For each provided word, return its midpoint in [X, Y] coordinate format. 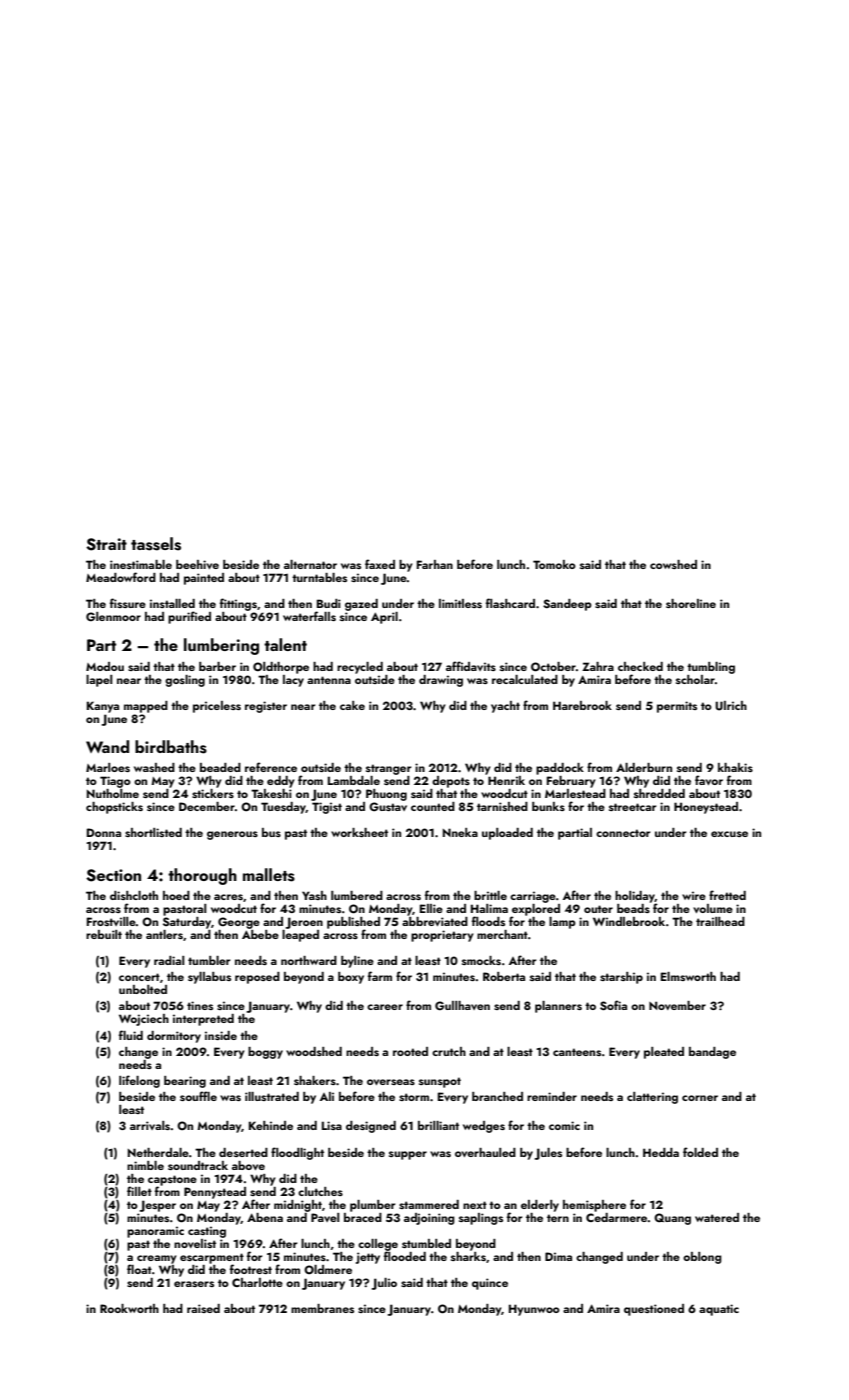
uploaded [507, 834]
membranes [322, 1308]
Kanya [103, 707]
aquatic [719, 1310]
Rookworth [129, 1308]
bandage [712, 1053]
